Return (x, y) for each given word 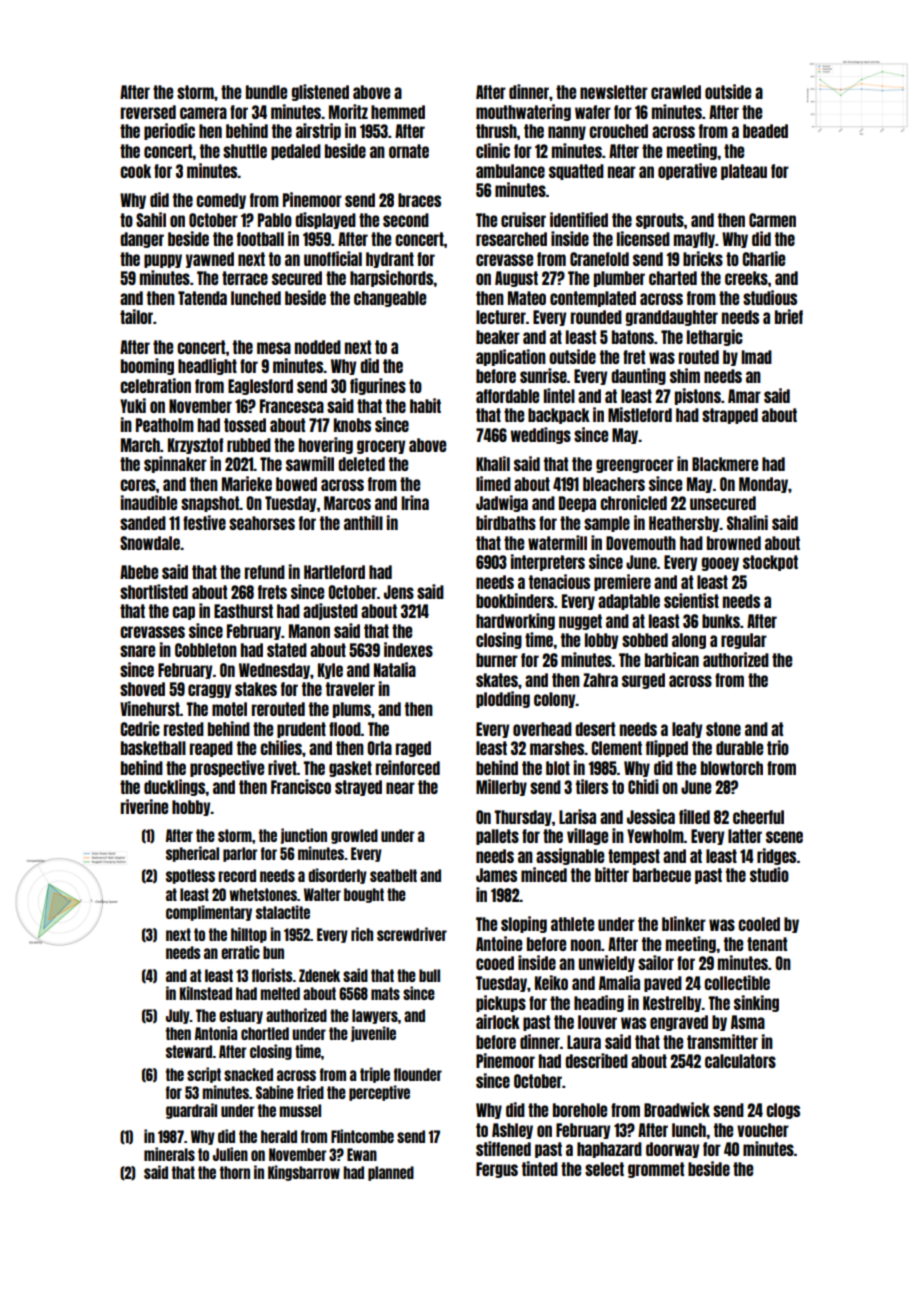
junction (304, 836)
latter (745, 836)
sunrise (543, 375)
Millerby (501, 787)
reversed (148, 112)
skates (497, 680)
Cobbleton (206, 650)
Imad (756, 357)
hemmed (398, 112)
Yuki (133, 405)
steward (189, 1051)
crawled (676, 92)
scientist (691, 600)
